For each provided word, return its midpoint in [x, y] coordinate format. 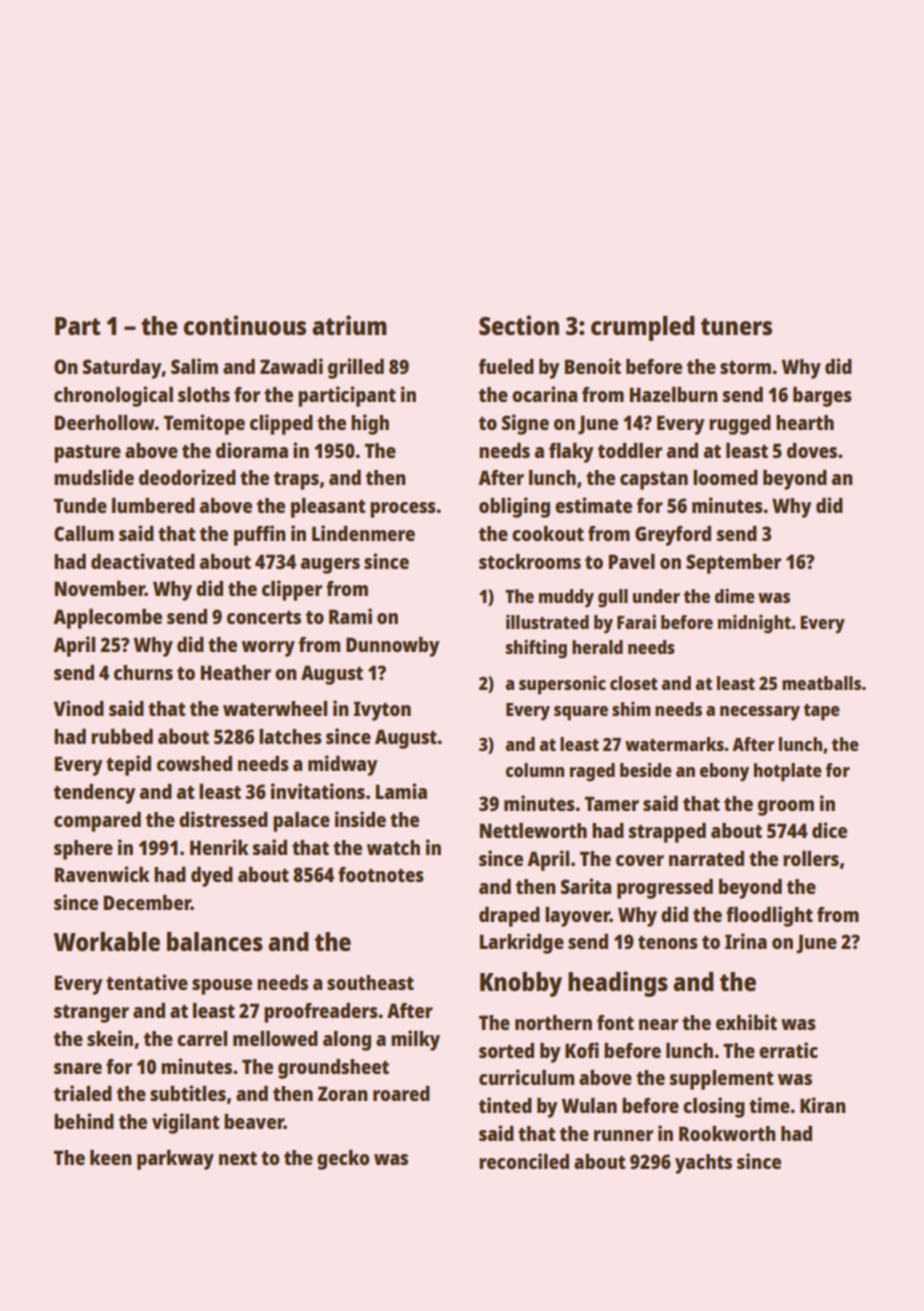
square [581, 713]
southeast [370, 982]
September [733, 564]
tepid [128, 765]
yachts [703, 1164]
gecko [343, 1160]
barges [822, 397]
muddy [566, 598]
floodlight [769, 916]
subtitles [188, 1093]
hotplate [788, 772]
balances [215, 941]
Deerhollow [105, 422]
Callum [84, 533]
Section [519, 325]
